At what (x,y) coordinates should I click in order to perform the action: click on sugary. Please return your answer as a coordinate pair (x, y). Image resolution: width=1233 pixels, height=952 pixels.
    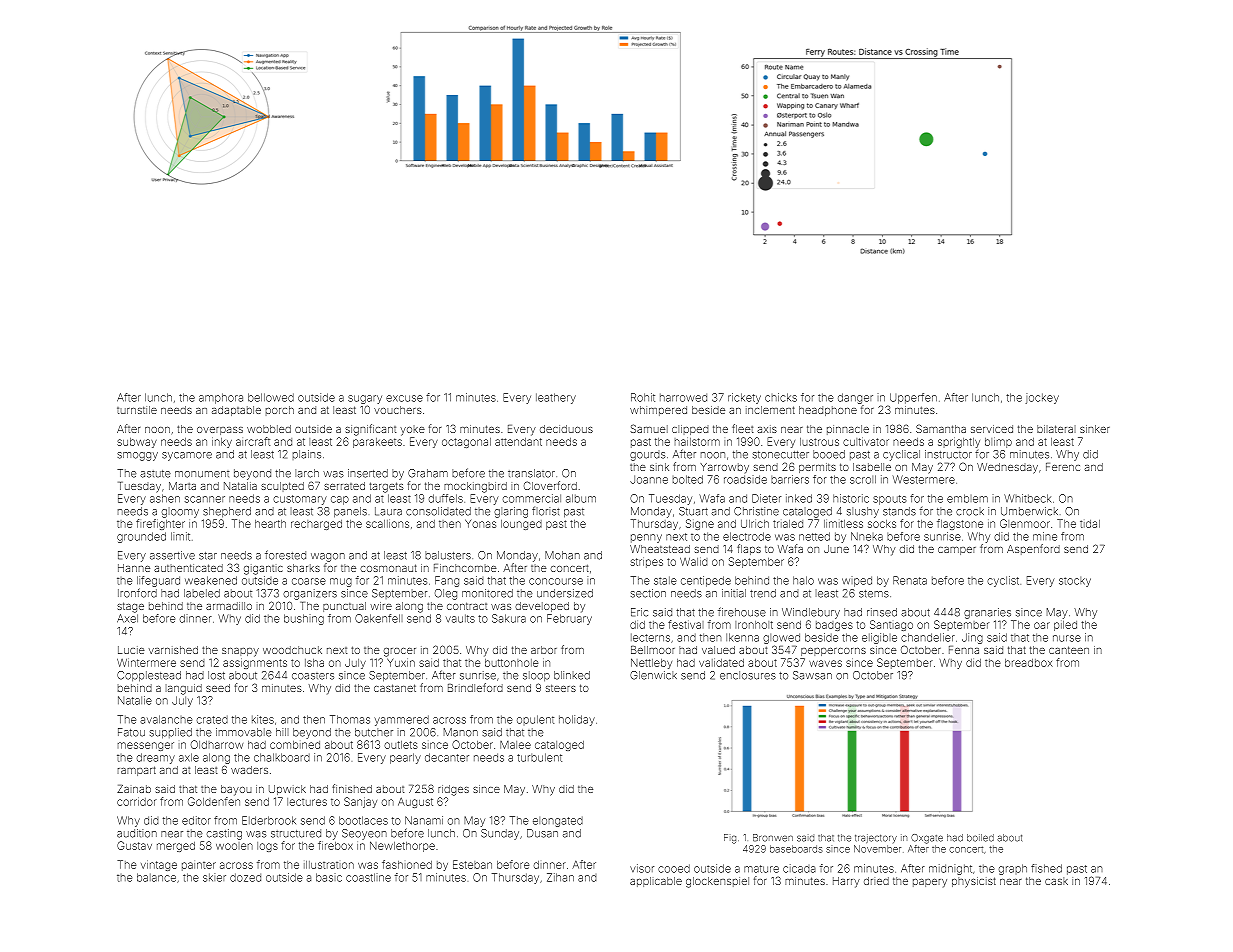
    Looking at the image, I should click on (365, 399).
